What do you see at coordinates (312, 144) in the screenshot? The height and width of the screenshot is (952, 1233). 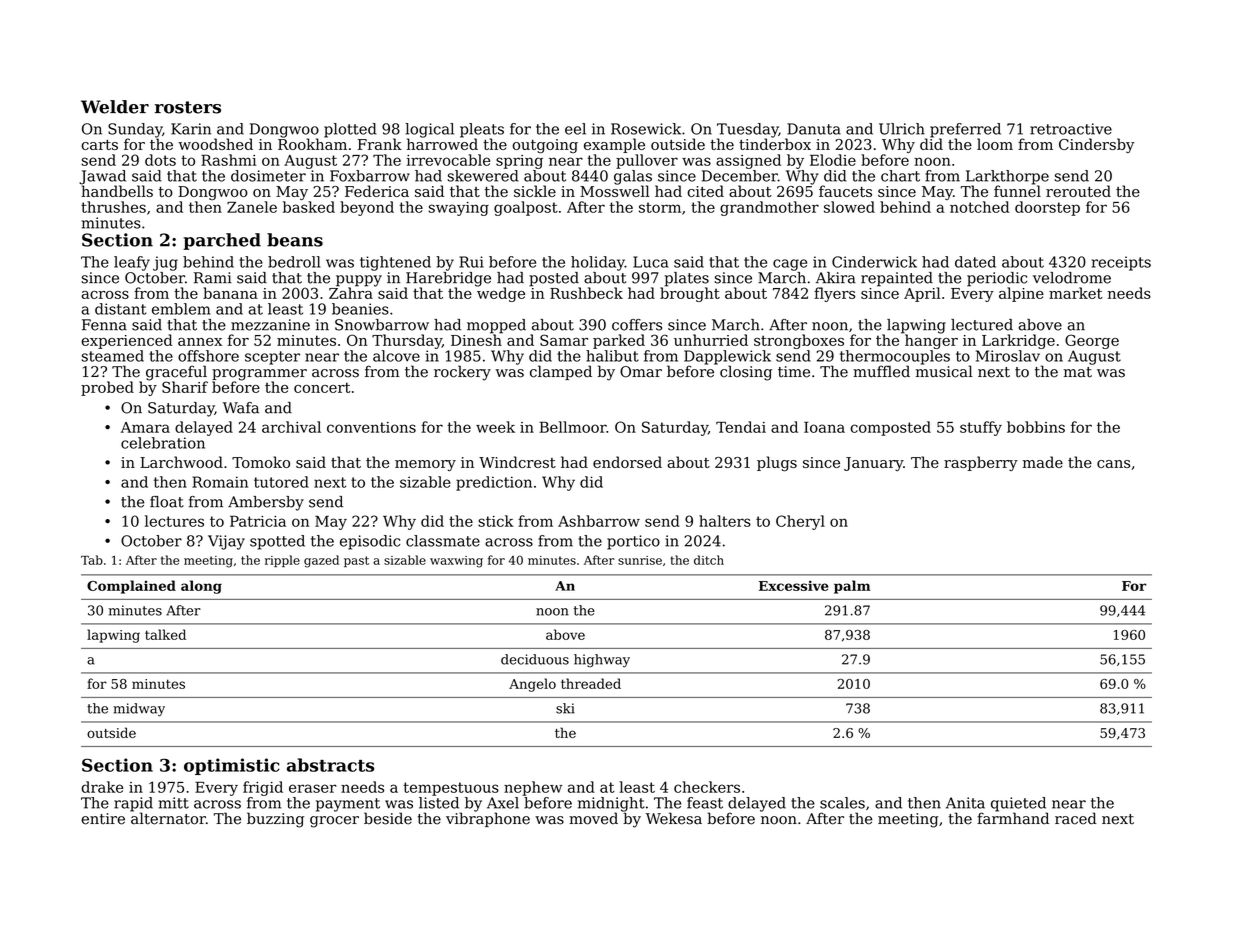 I see `Rookham` at bounding box center [312, 144].
